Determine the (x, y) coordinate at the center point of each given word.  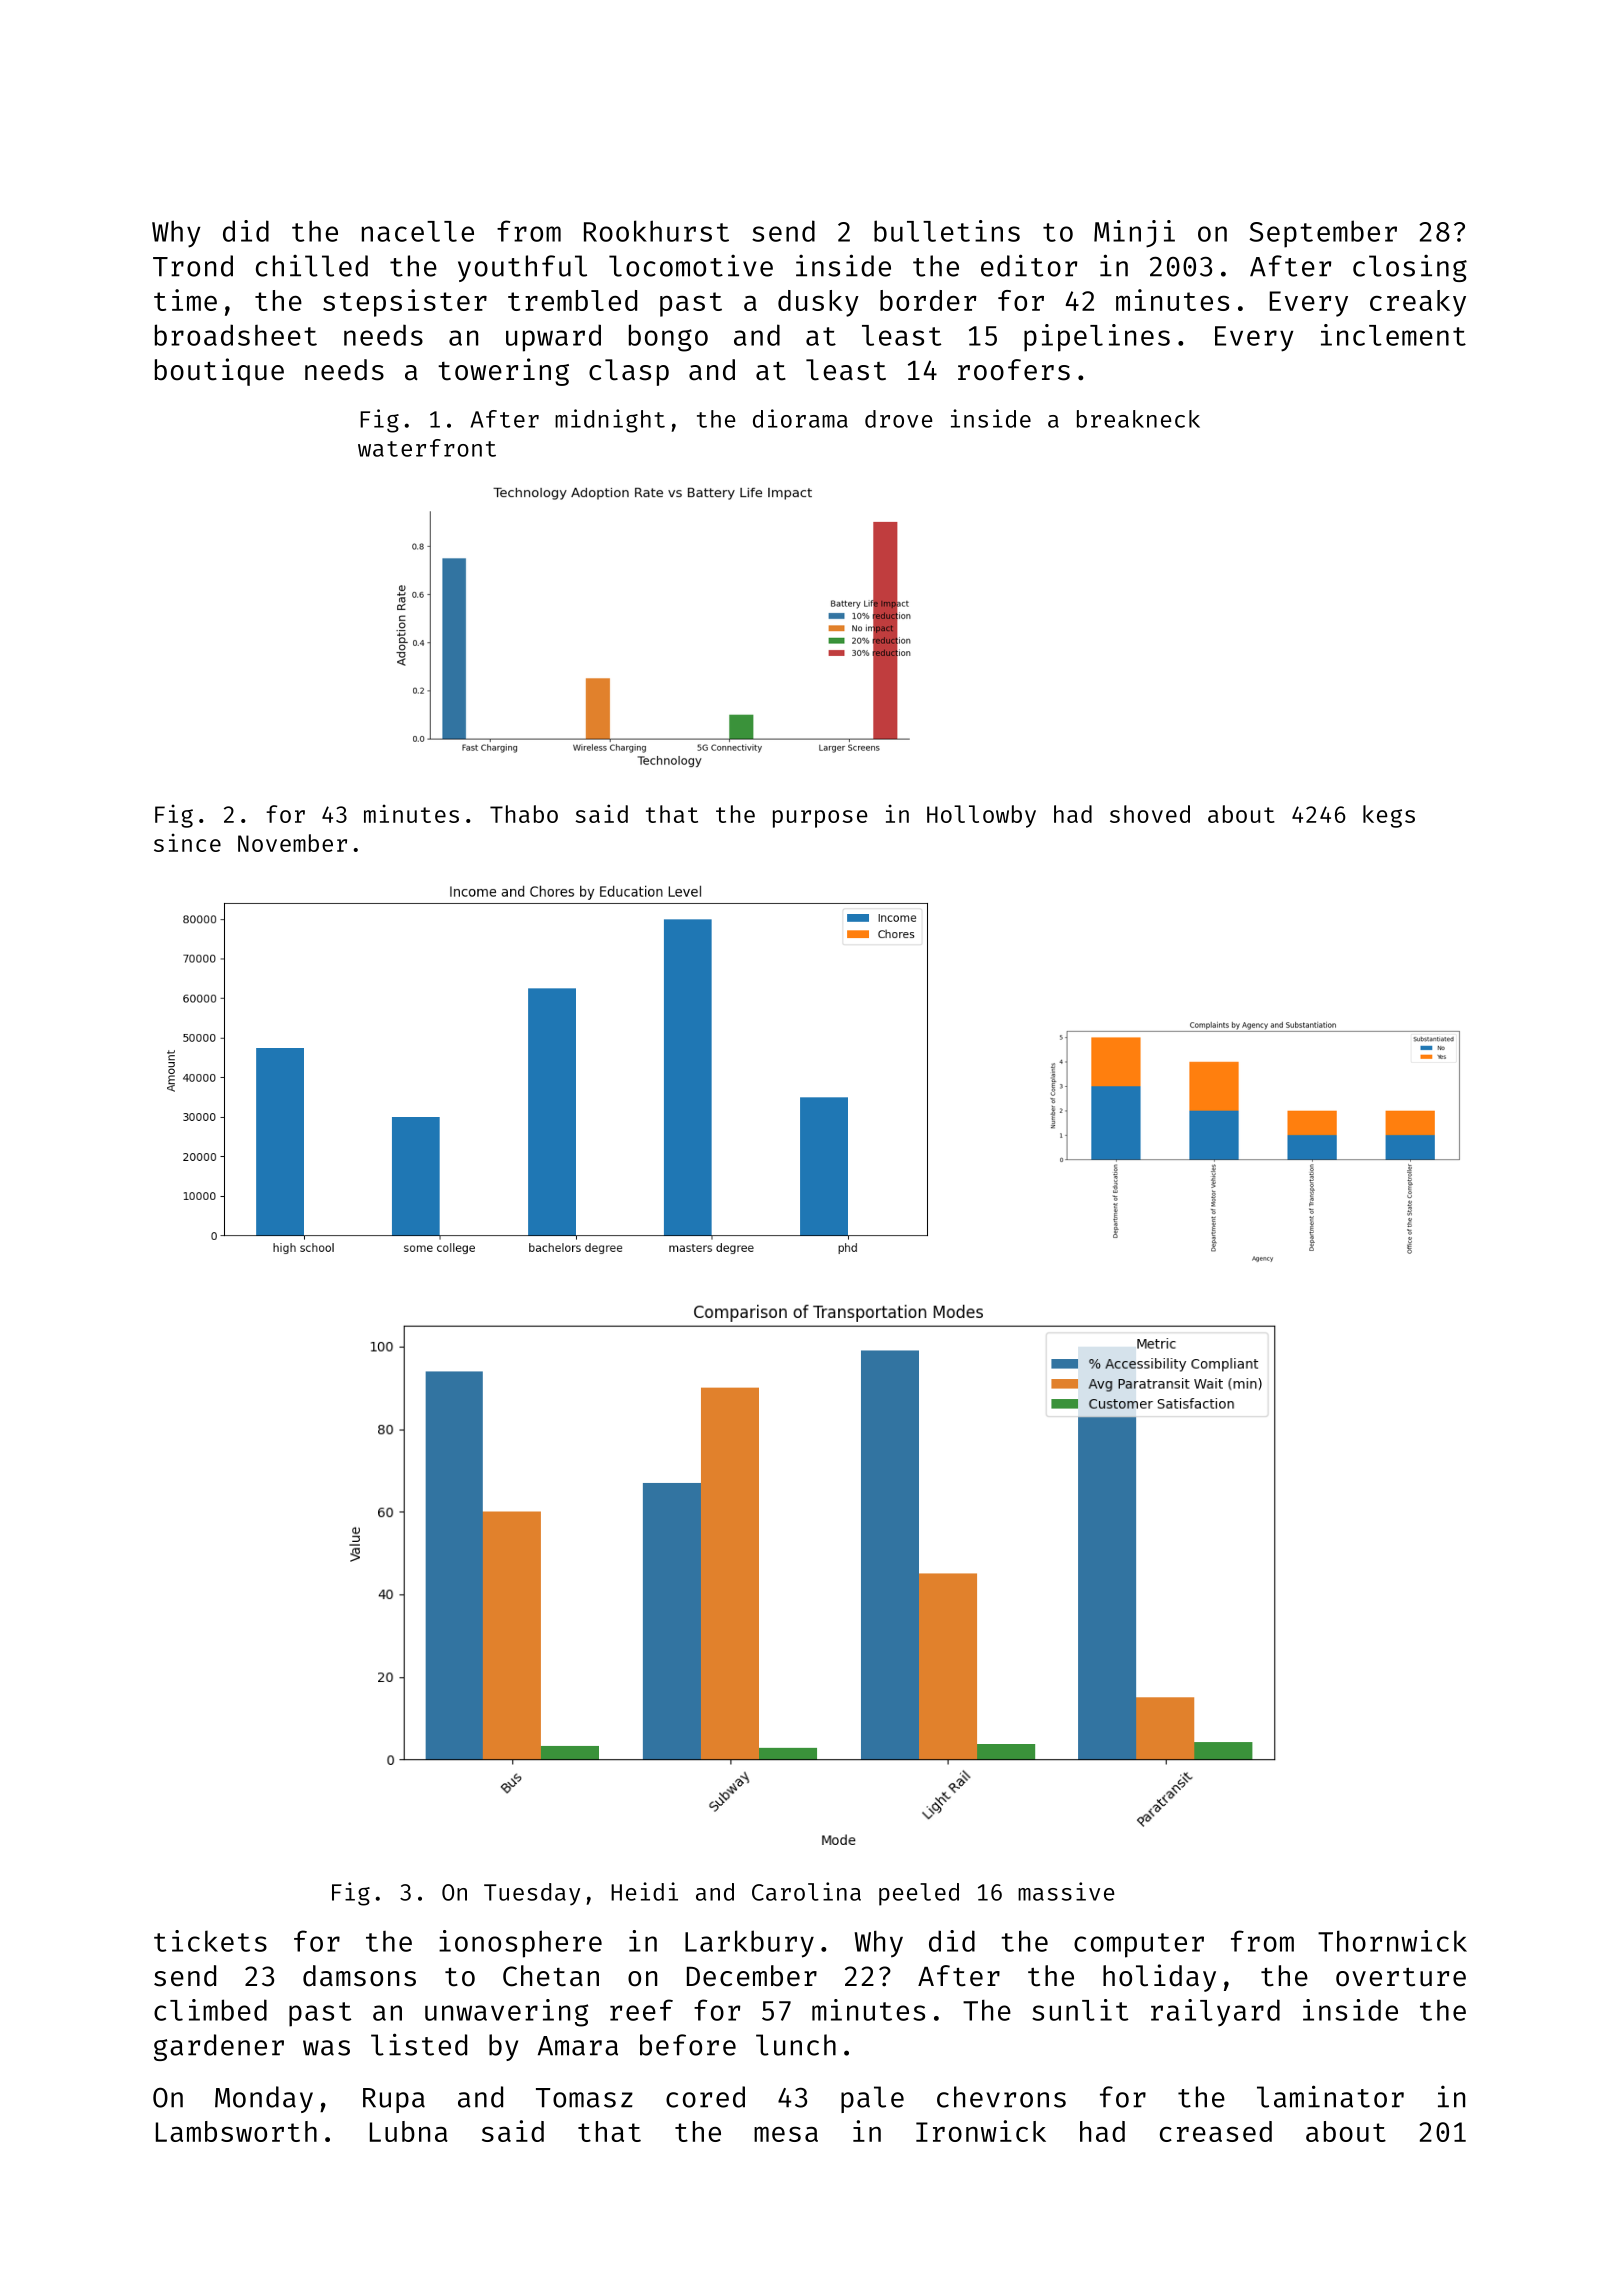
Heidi (644, 1891)
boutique (219, 372)
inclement (1393, 335)
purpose (820, 819)
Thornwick (1392, 1941)
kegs (1389, 816)
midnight (610, 421)
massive (1066, 1891)
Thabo (524, 814)
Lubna (409, 2131)
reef (641, 2010)
